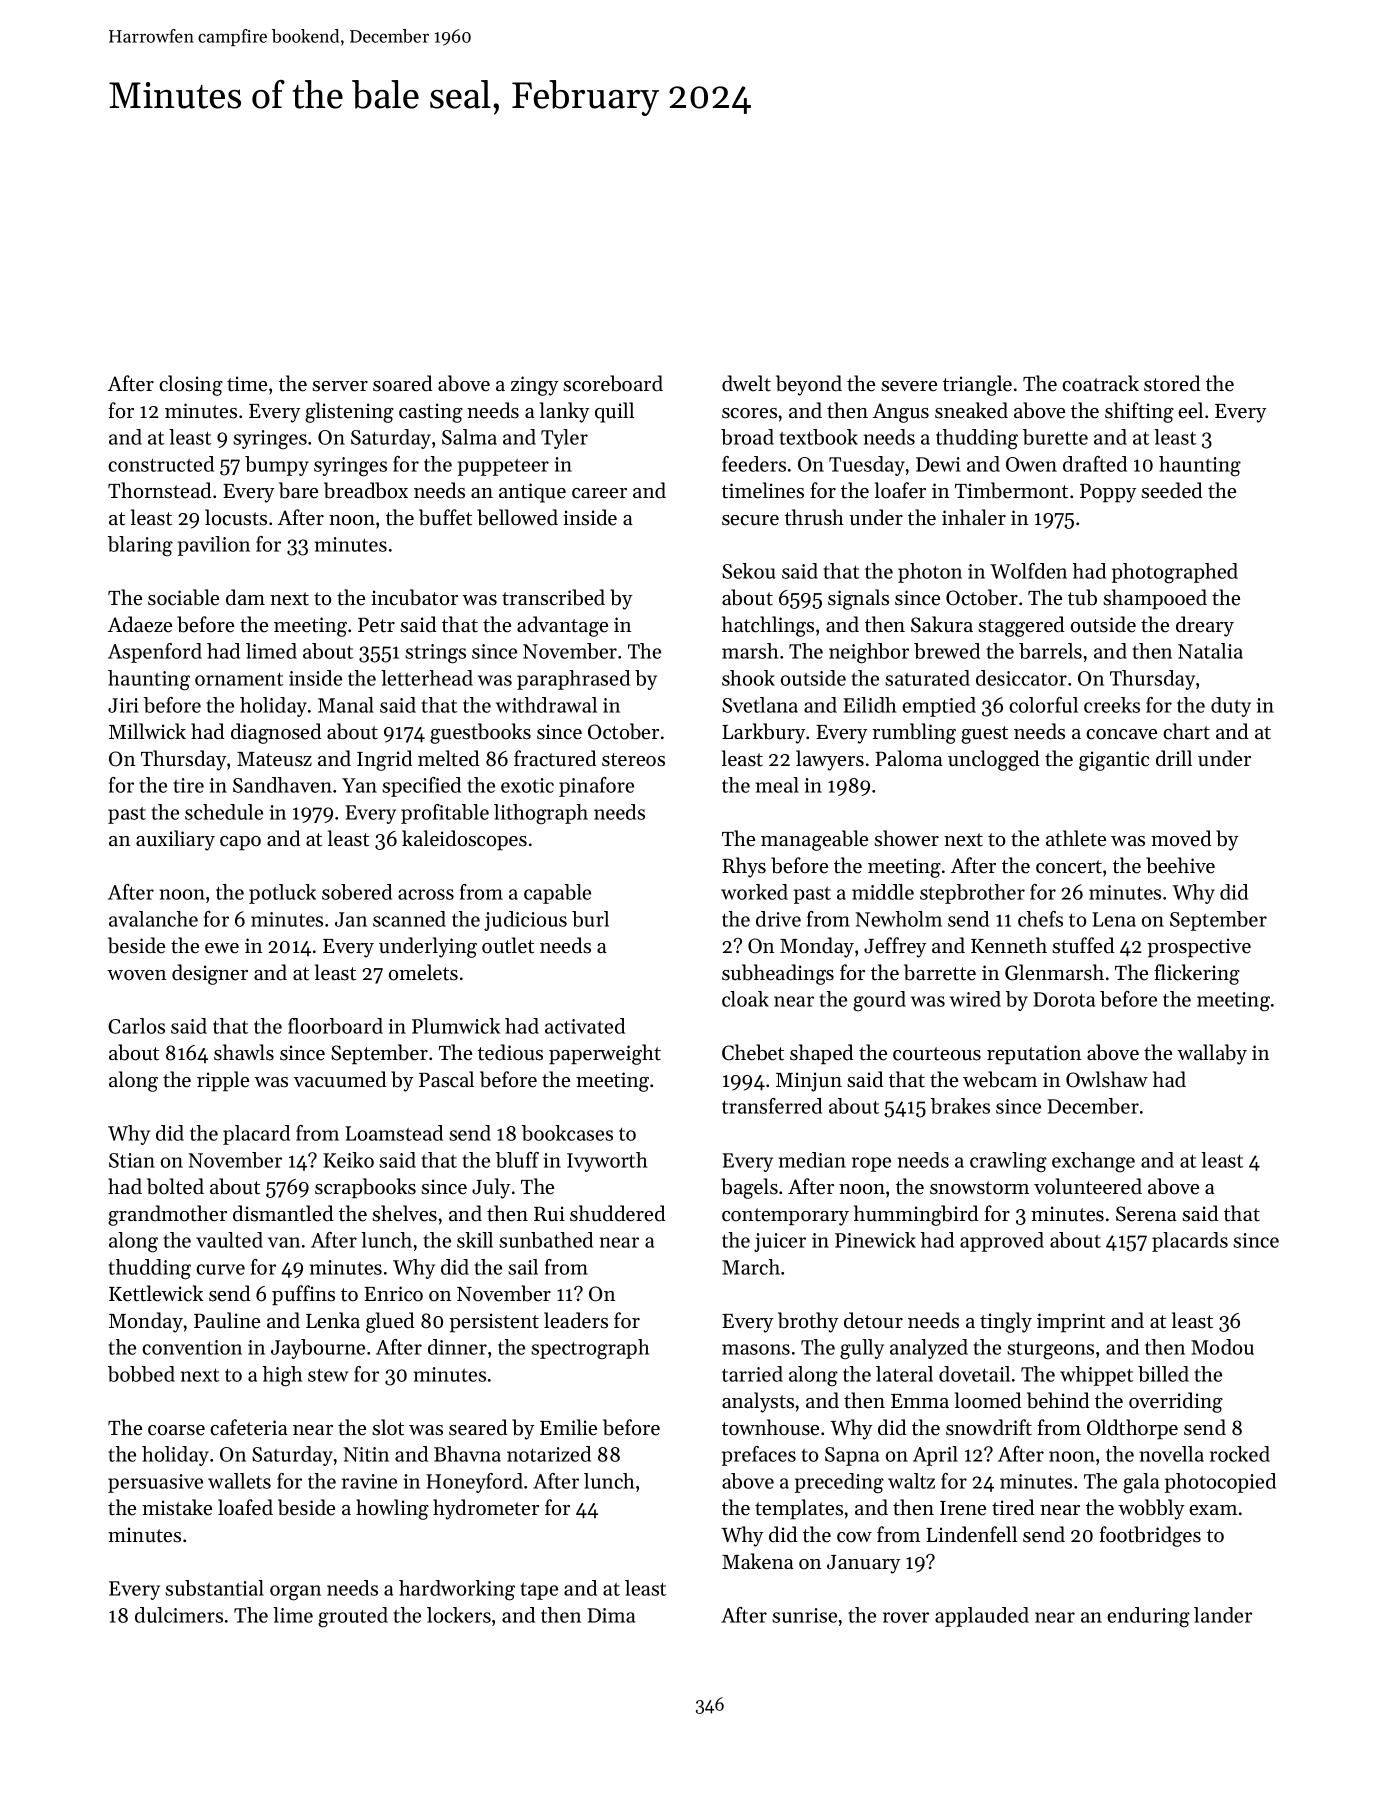  What do you see at coordinates (191, 385) in the screenshot?
I see `closing` at bounding box center [191, 385].
